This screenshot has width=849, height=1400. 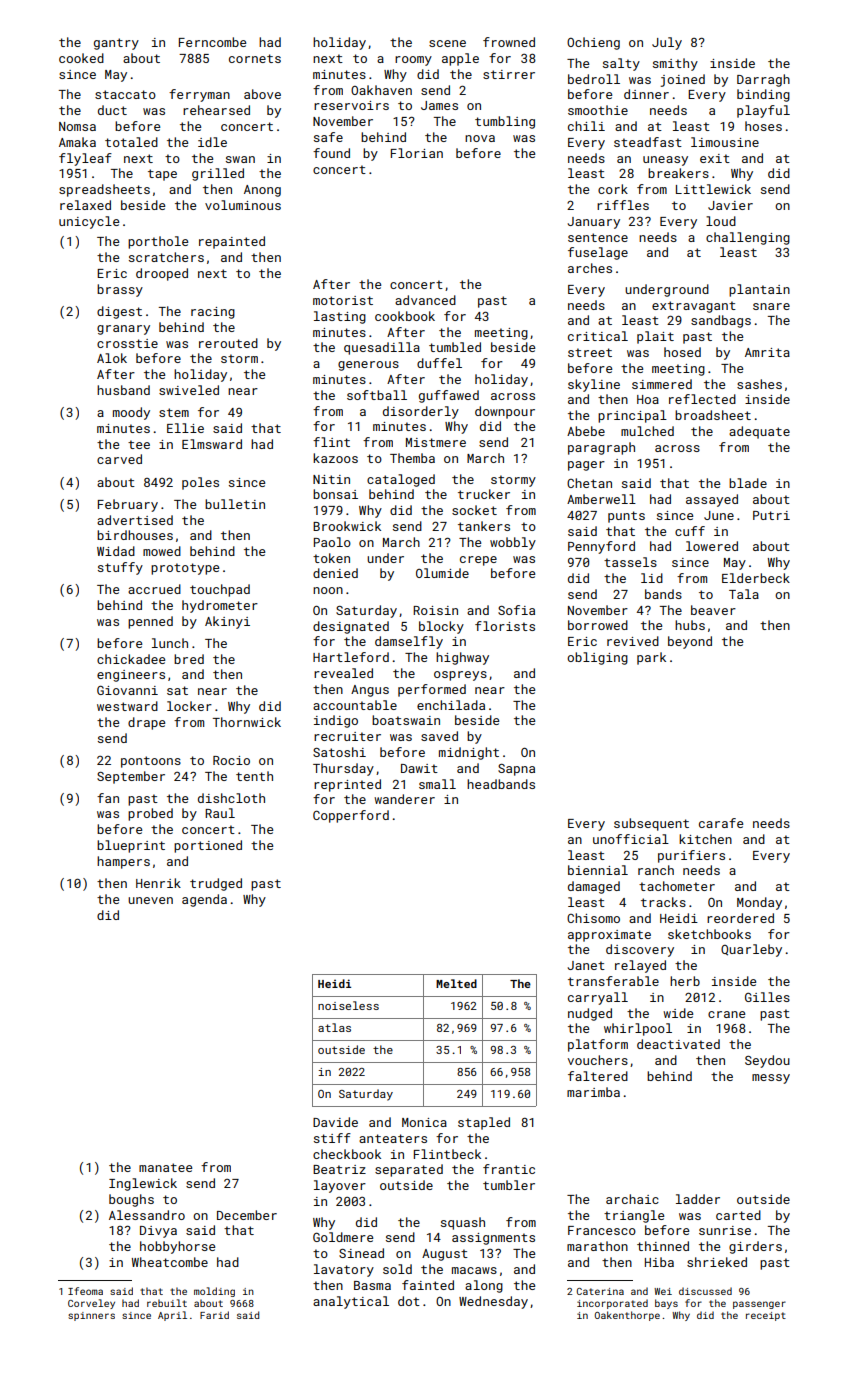 I want to click on uneven, so click(x=150, y=900).
